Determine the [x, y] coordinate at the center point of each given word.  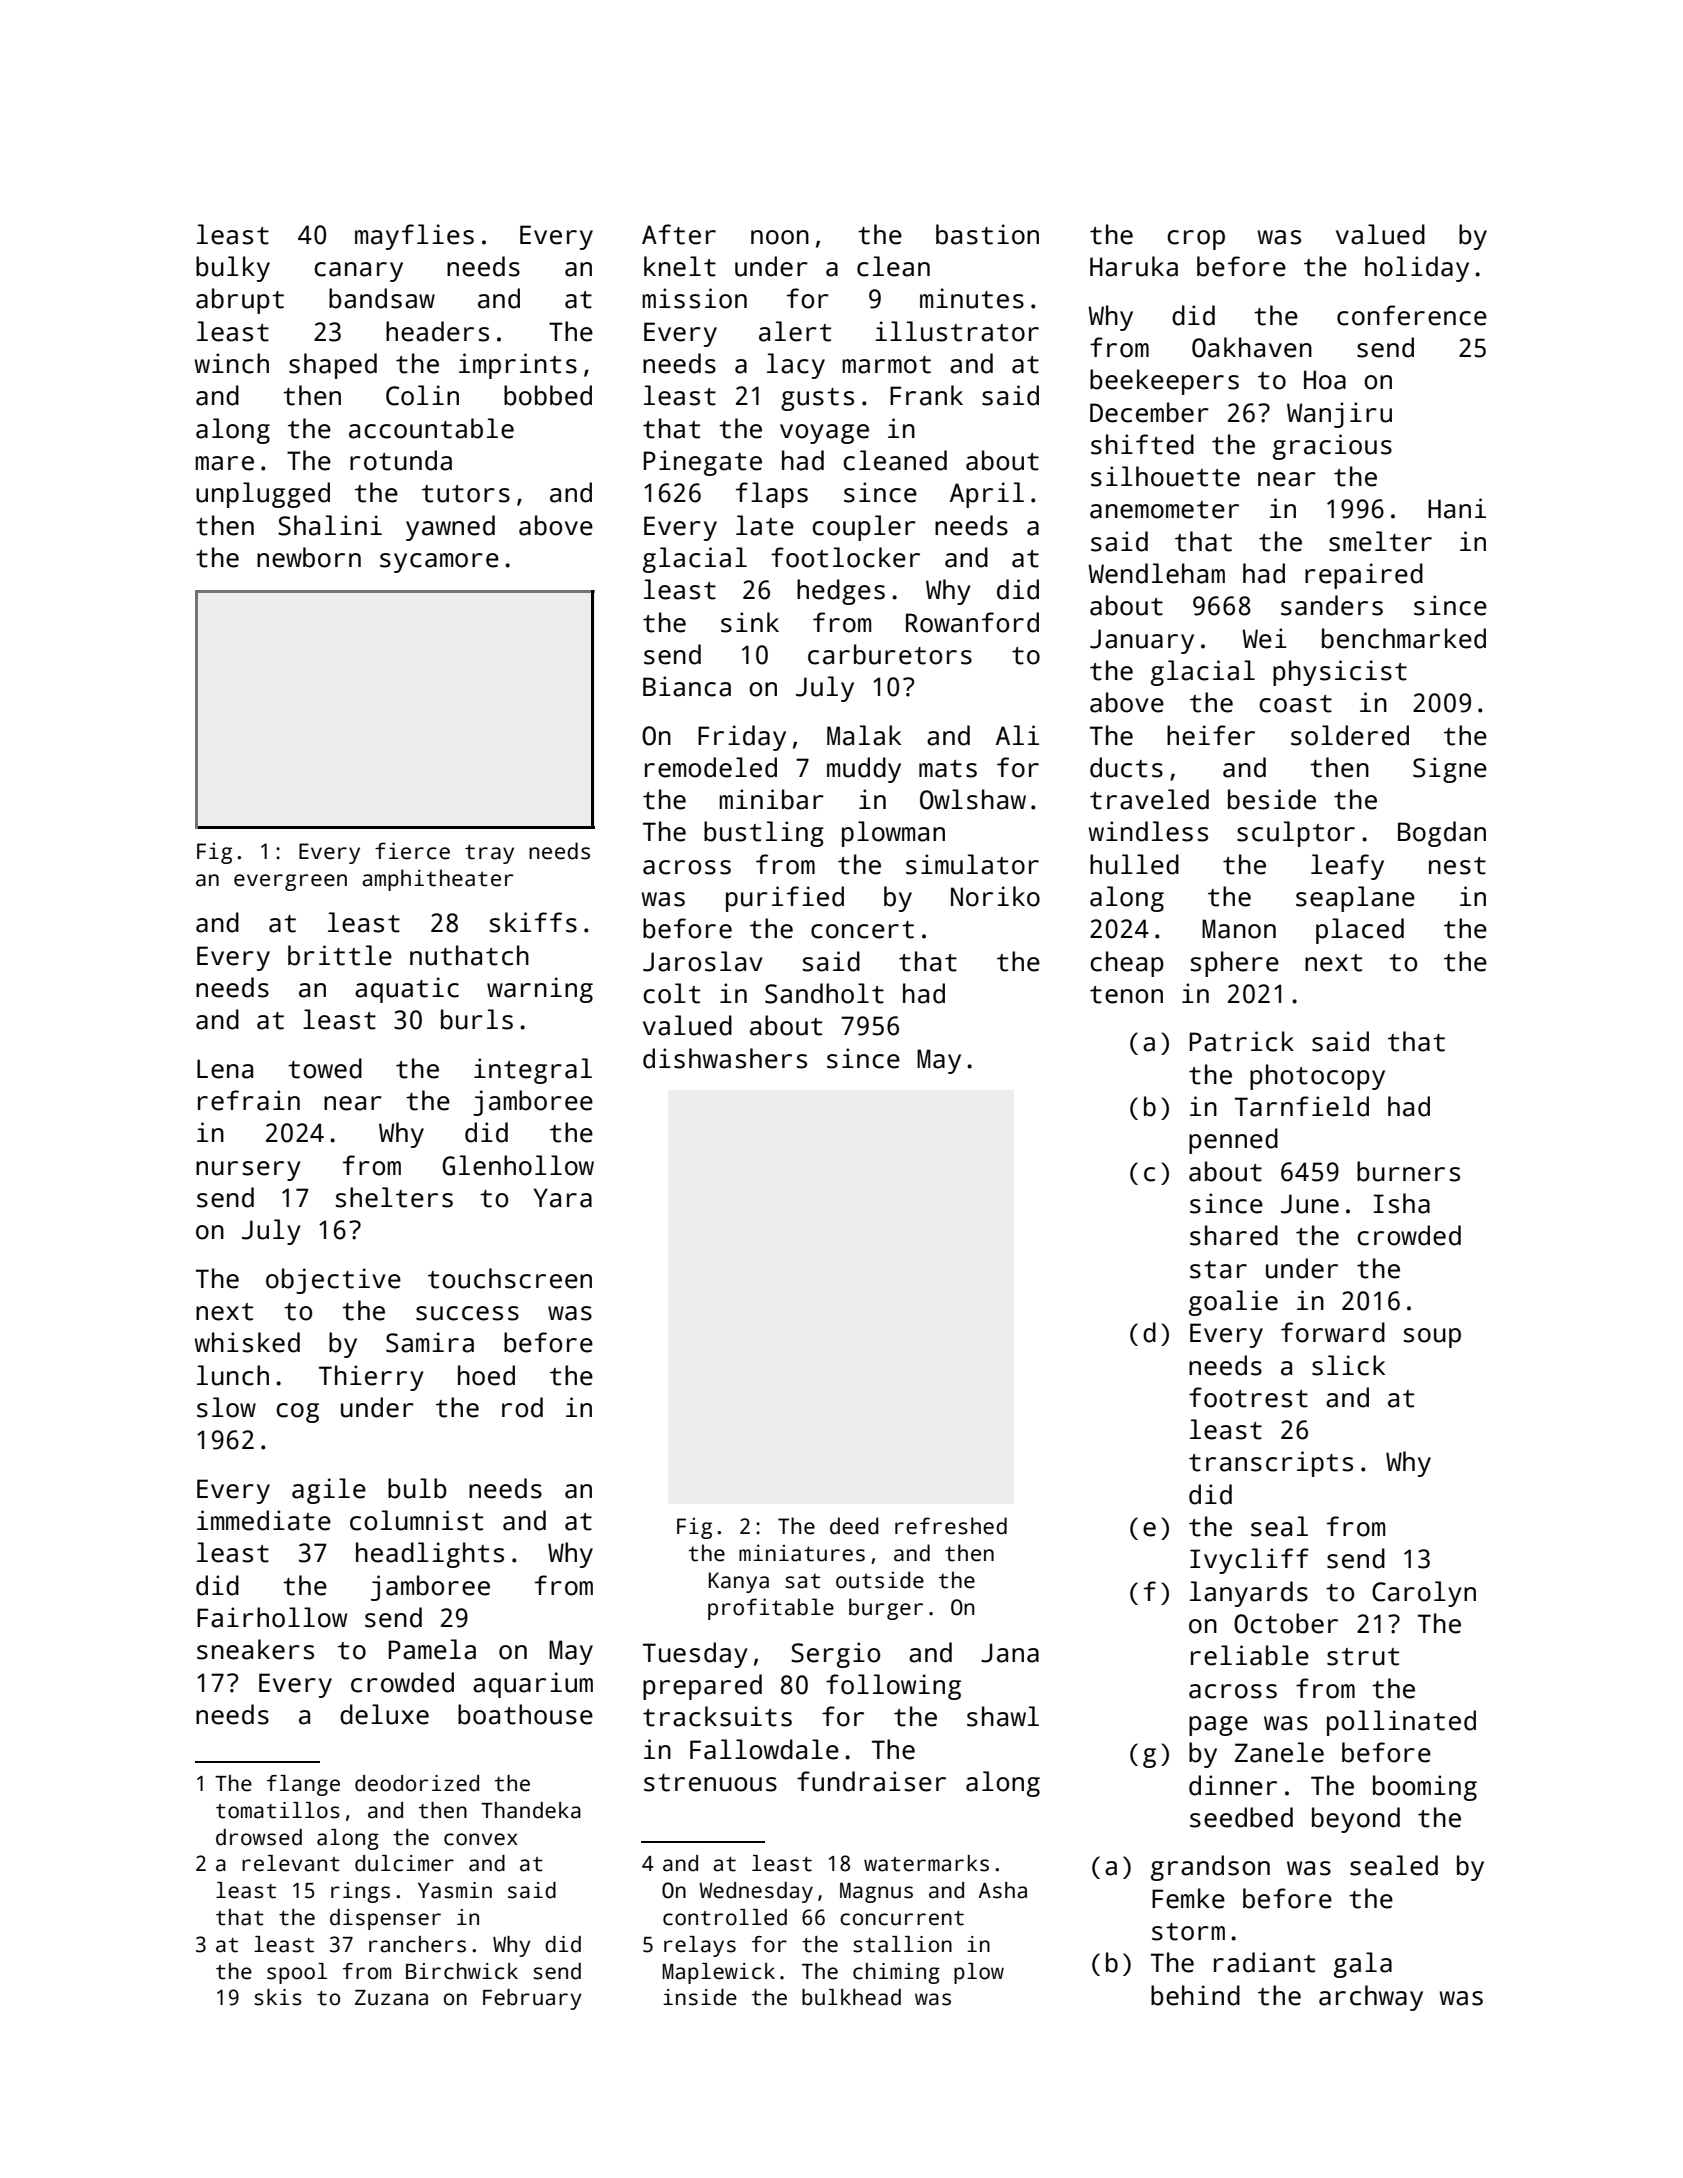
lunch [233, 1375]
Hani [1457, 508]
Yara [562, 1198]
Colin [422, 395]
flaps [772, 495]
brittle [340, 955]
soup [1432, 1338]
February [532, 1999]
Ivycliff [1249, 1561]
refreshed [951, 1526]
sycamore [439, 563]
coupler [864, 528]
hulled [1134, 864]
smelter [1380, 541]
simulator [972, 864]
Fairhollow [272, 1617]
